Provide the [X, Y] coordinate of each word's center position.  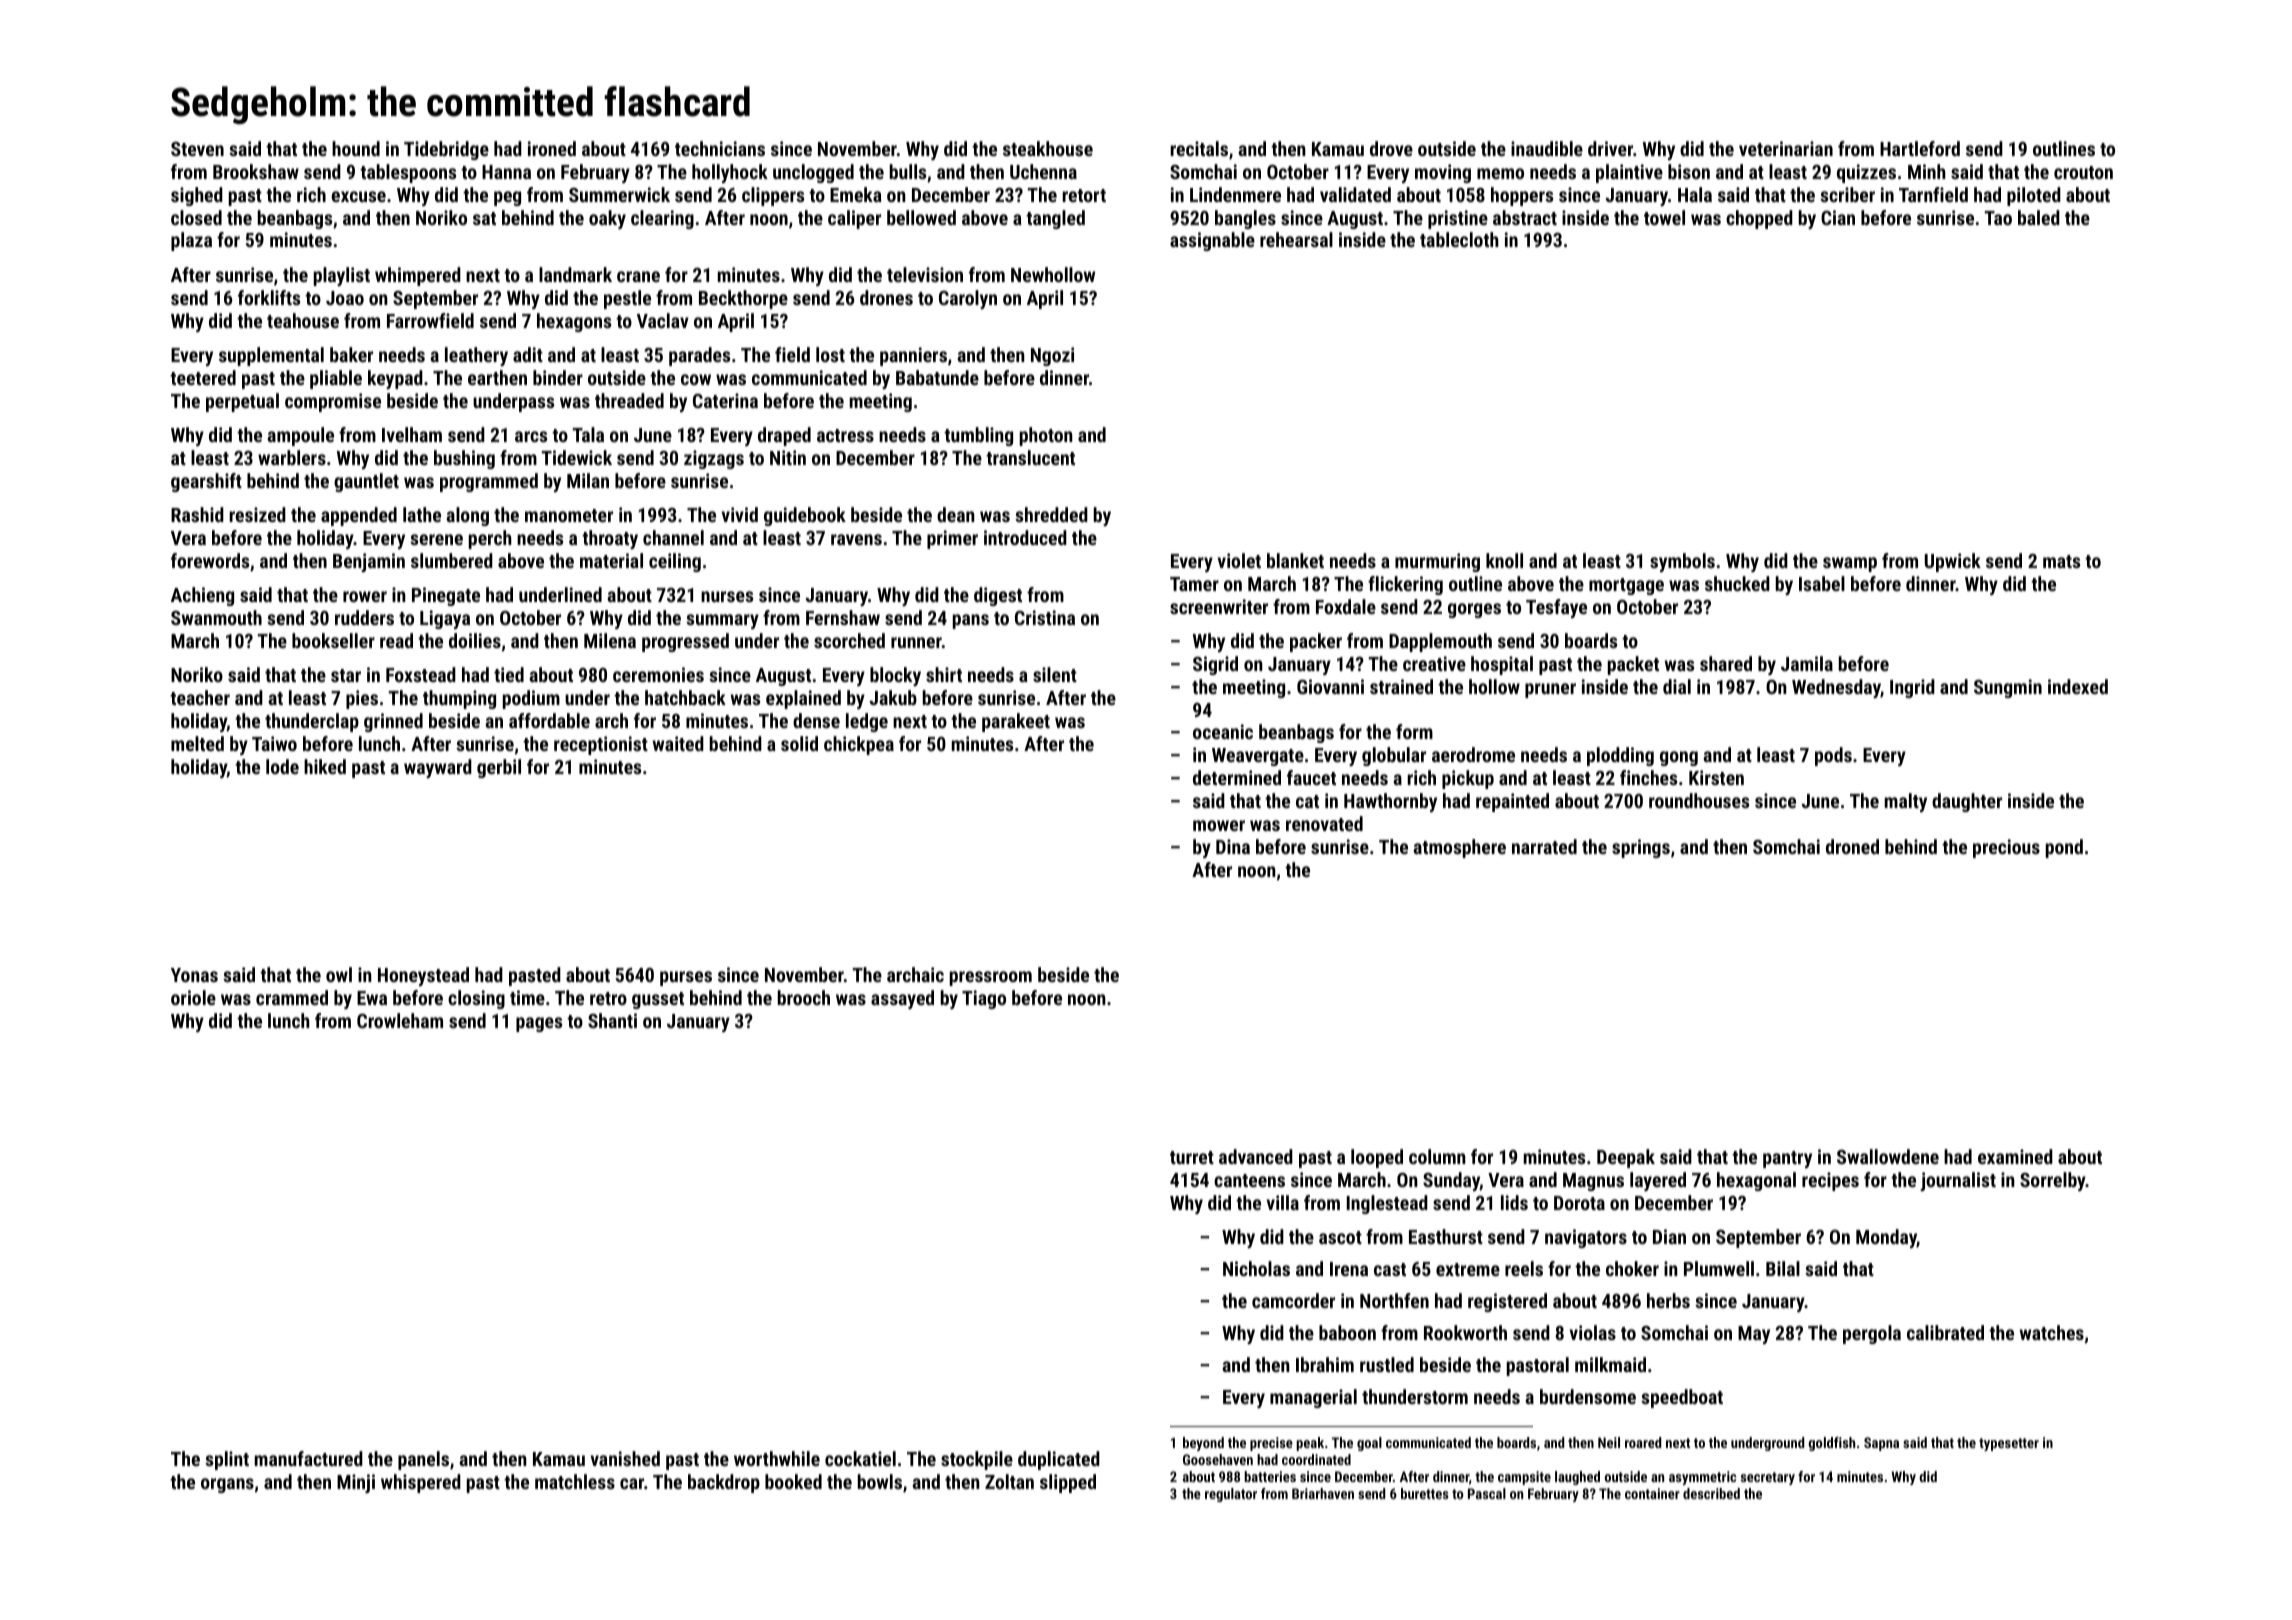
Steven [197, 149]
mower [1219, 825]
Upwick [1953, 562]
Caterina [725, 400]
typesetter [2009, 1444]
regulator [1231, 1495]
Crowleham [400, 1020]
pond [2064, 848]
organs [227, 1485]
